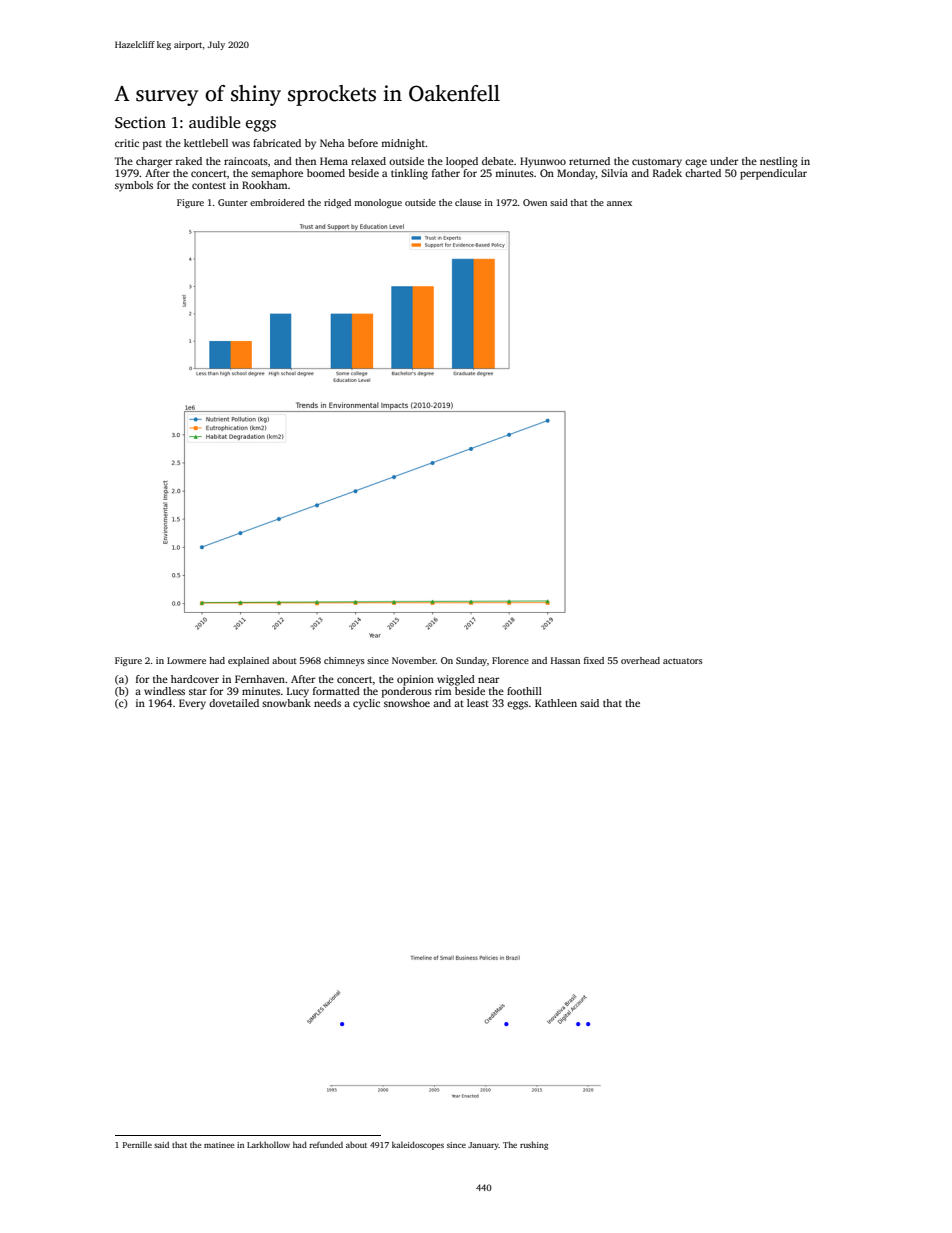 This page has height=1233, width=952. Describe the element at coordinates (488, 680) in the page. I see `near` at that location.
